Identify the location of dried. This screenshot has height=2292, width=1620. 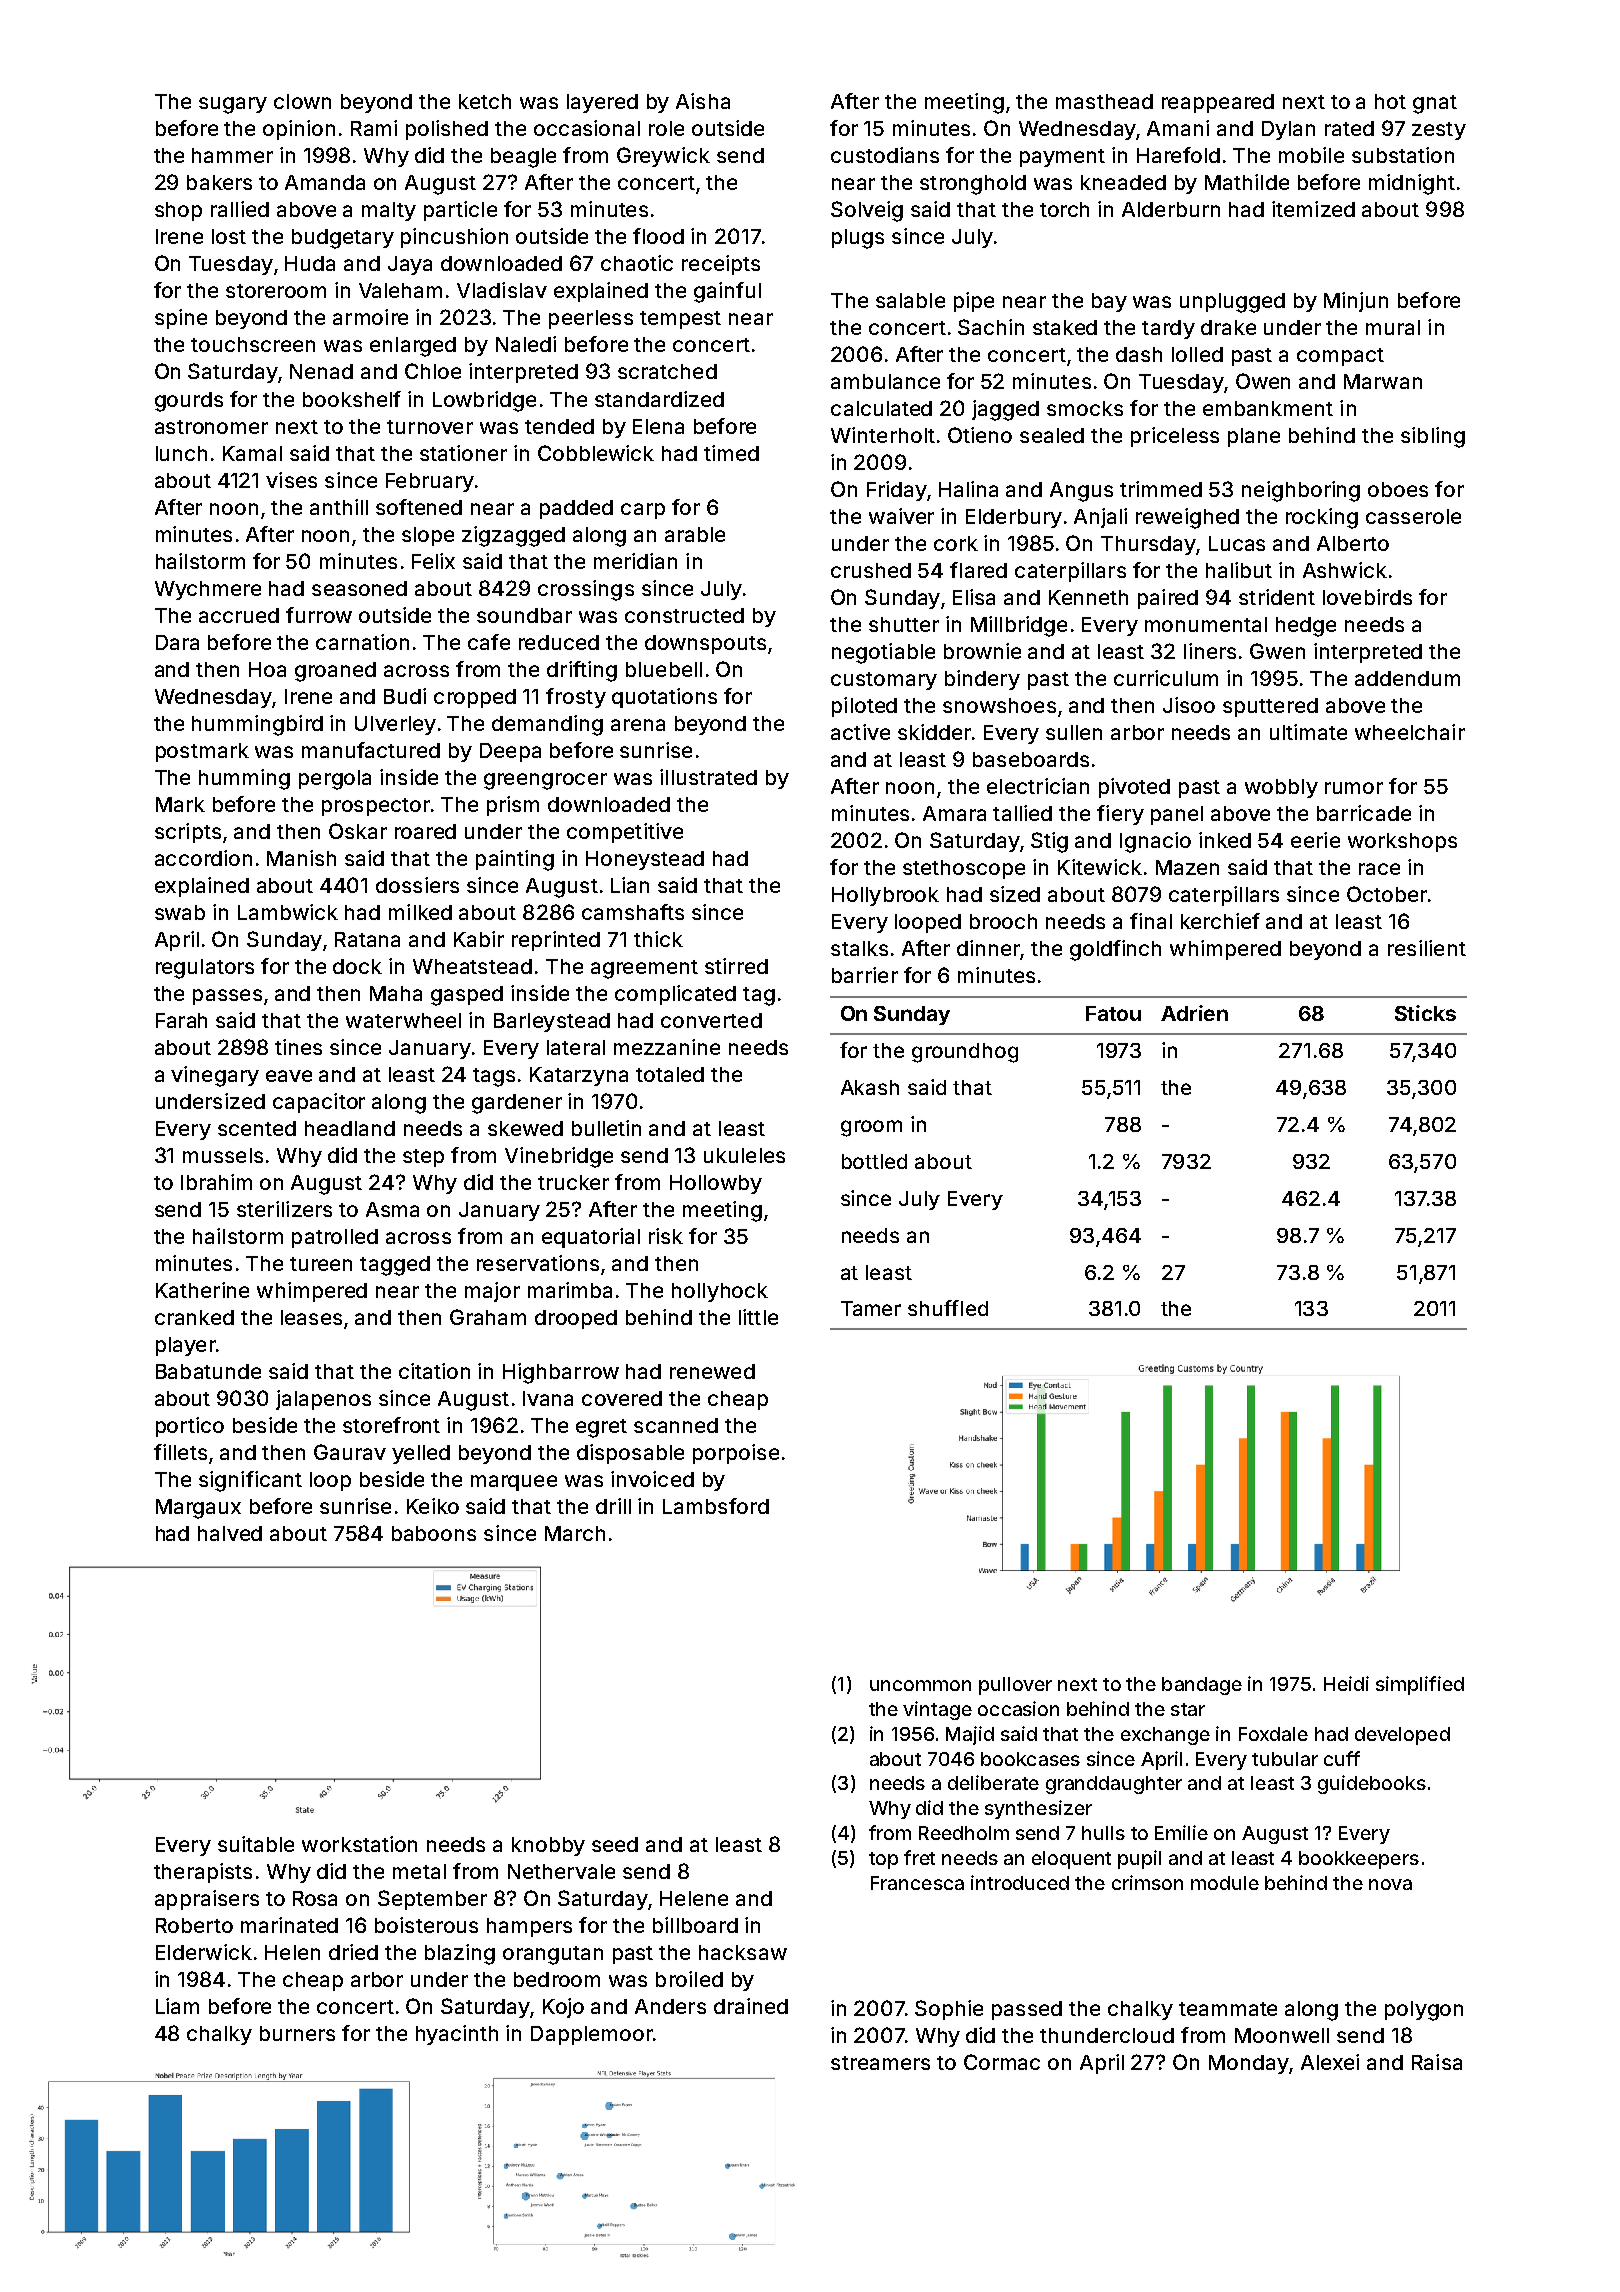
(353, 1952).
